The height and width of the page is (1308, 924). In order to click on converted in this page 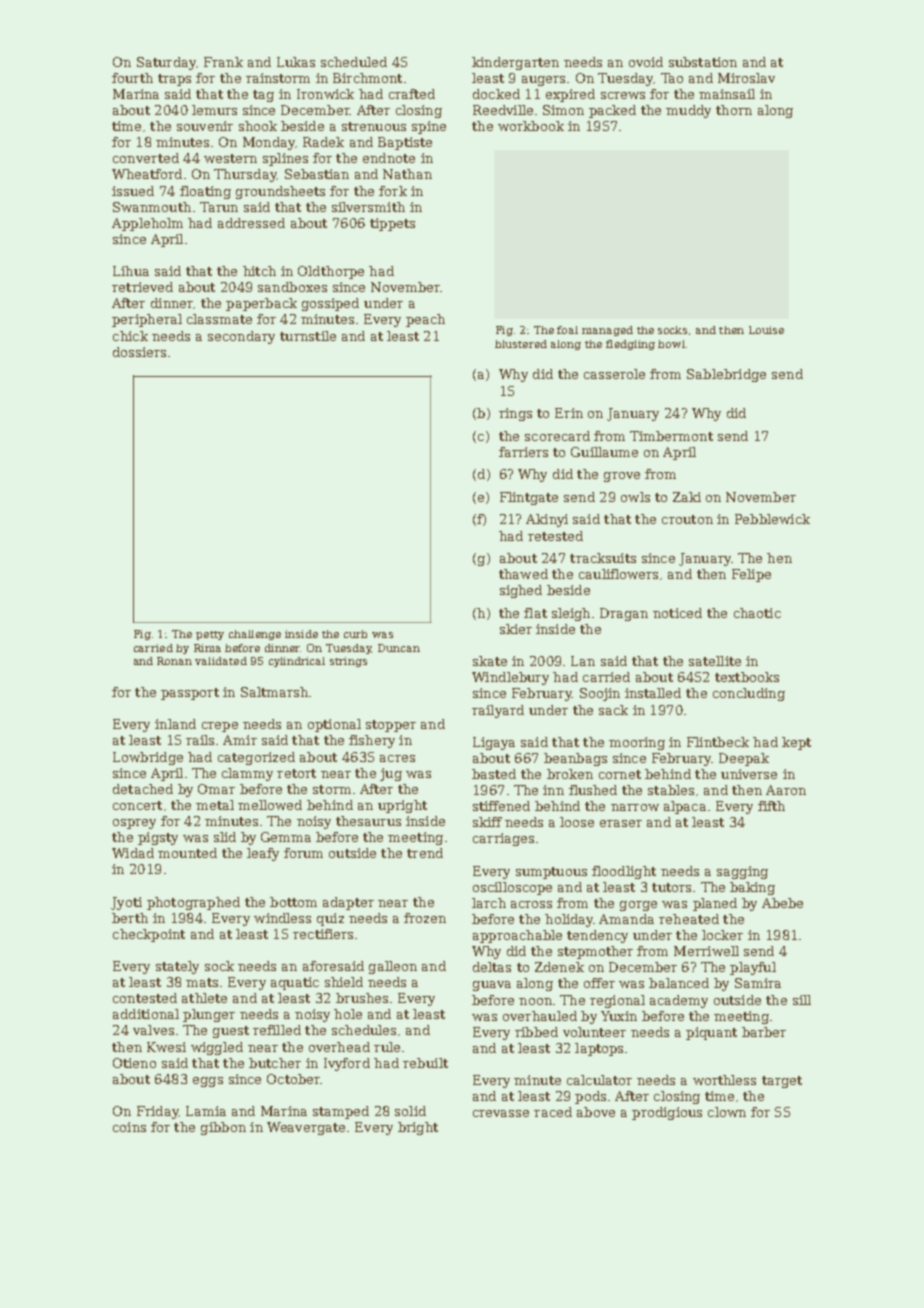, I will do `click(146, 158)`.
